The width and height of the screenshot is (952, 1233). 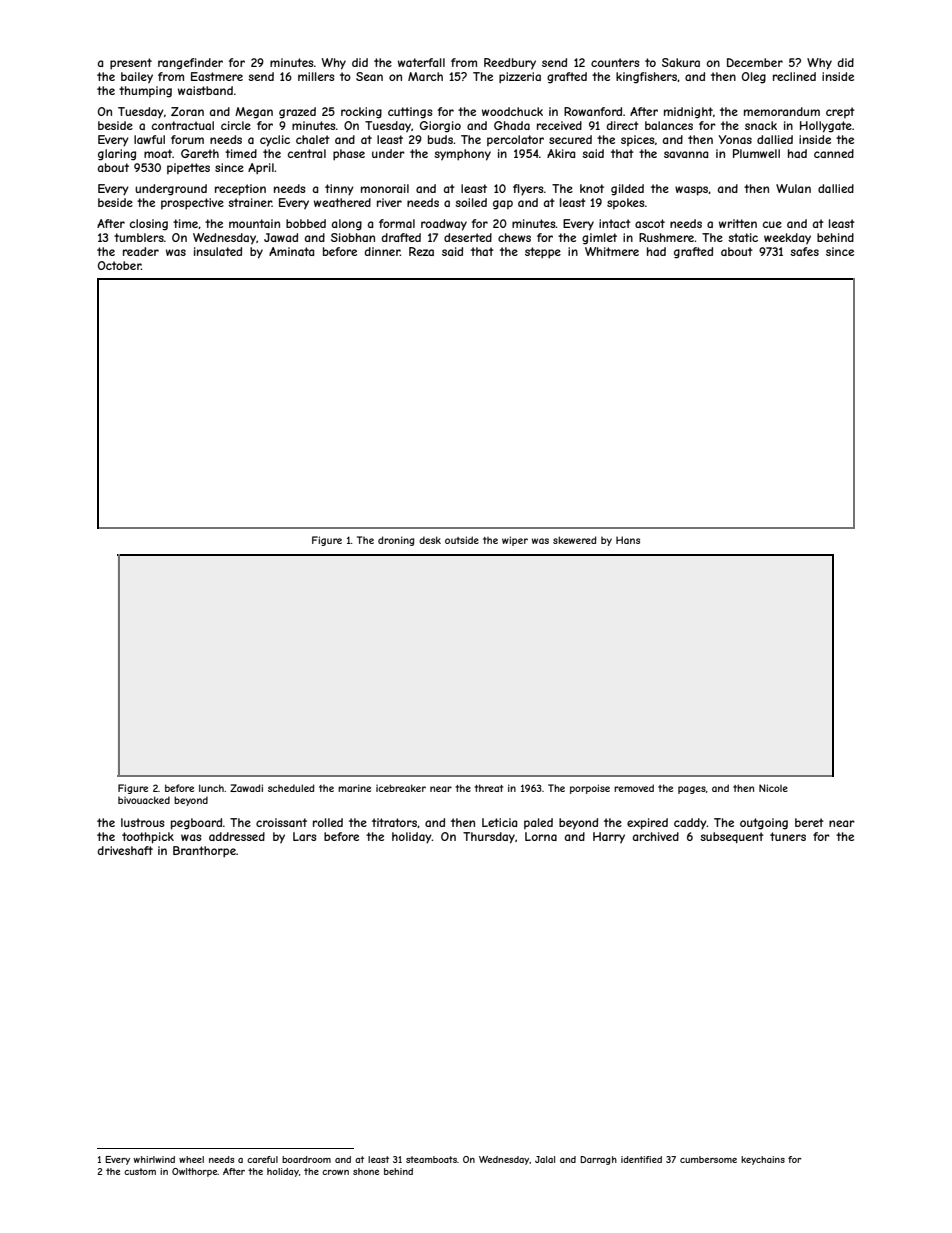 What do you see at coordinates (761, 125) in the screenshot?
I see `snack` at bounding box center [761, 125].
